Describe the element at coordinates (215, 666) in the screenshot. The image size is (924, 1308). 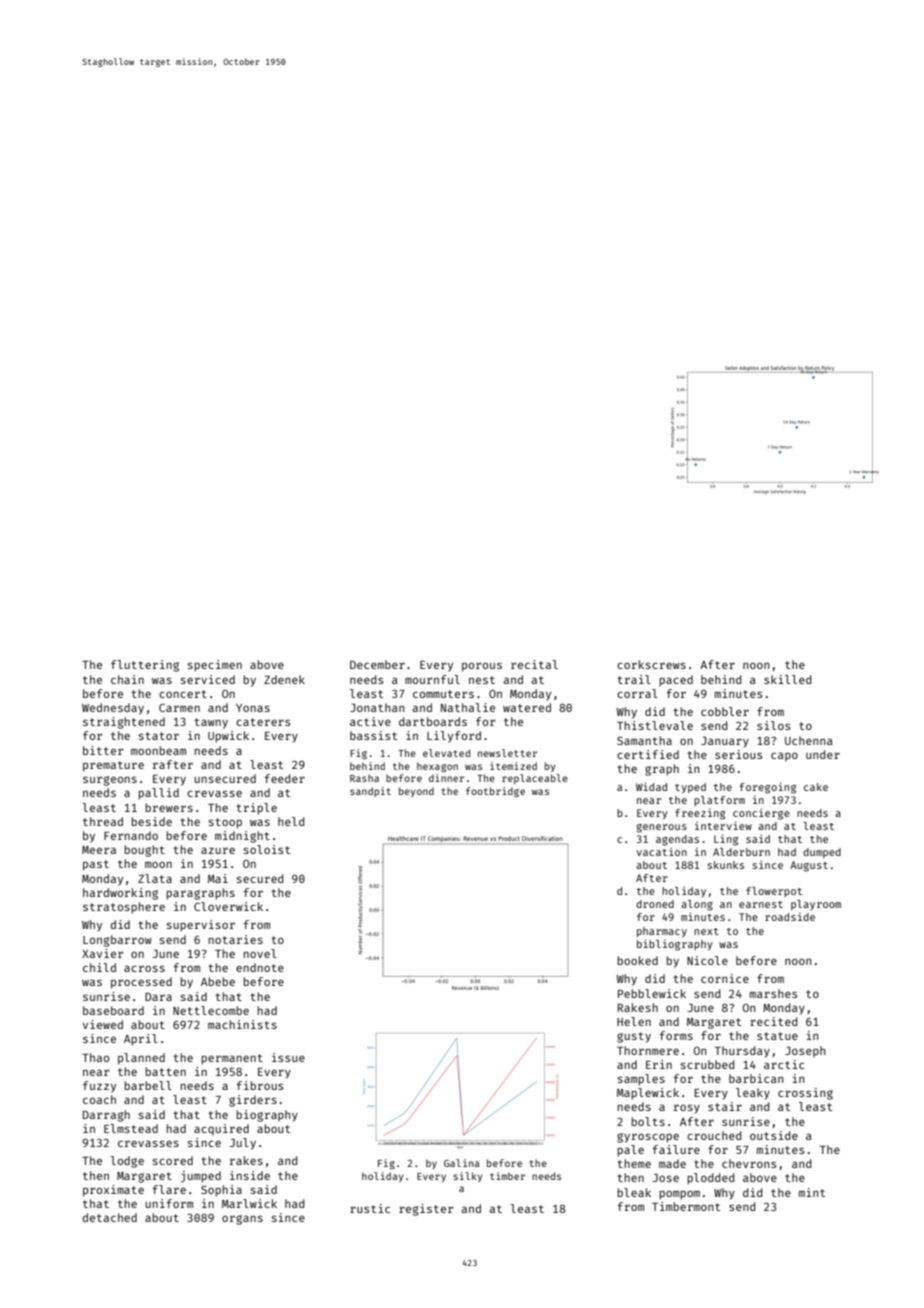
I see `specimen` at that location.
